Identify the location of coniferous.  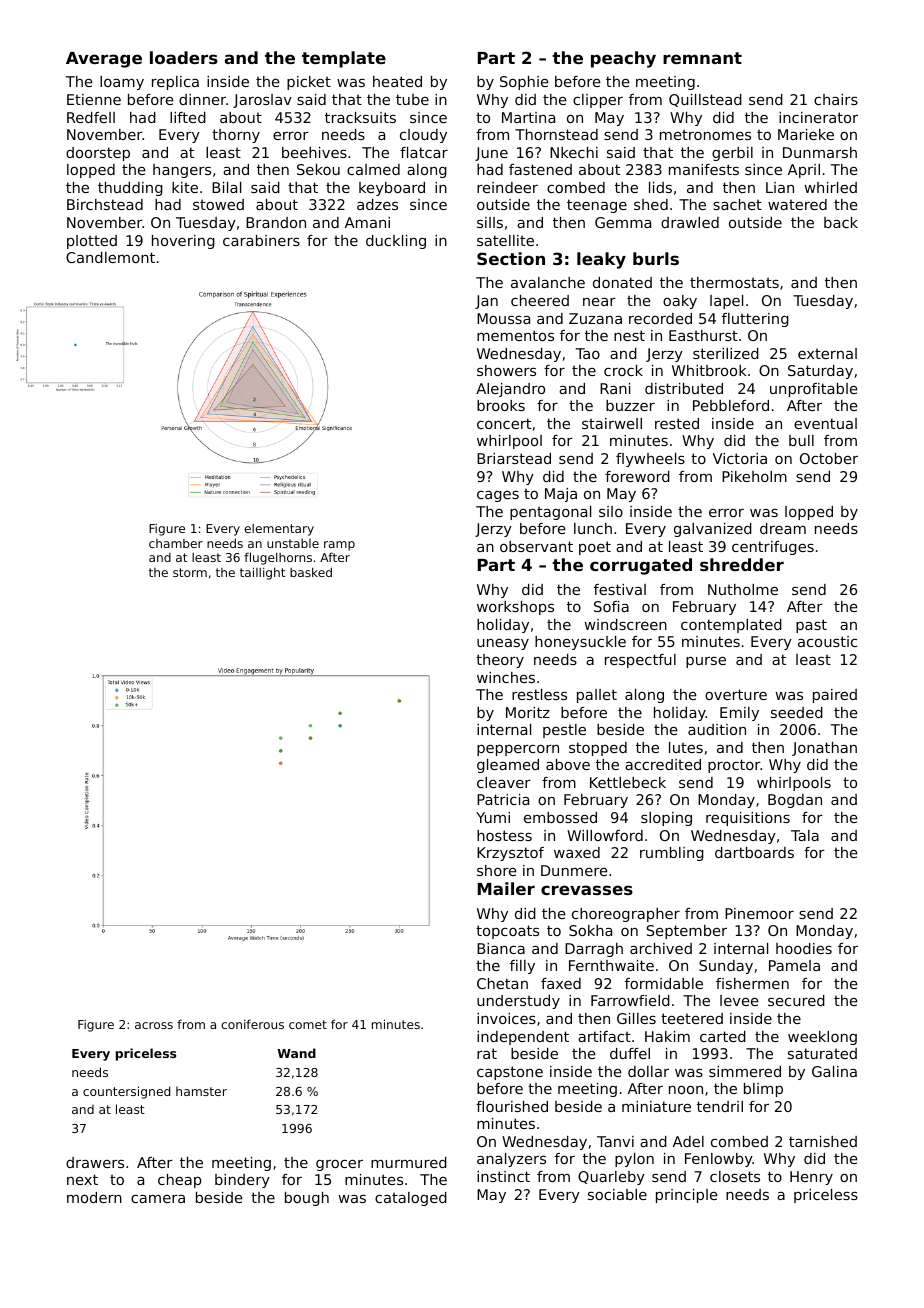
(252, 1024).
